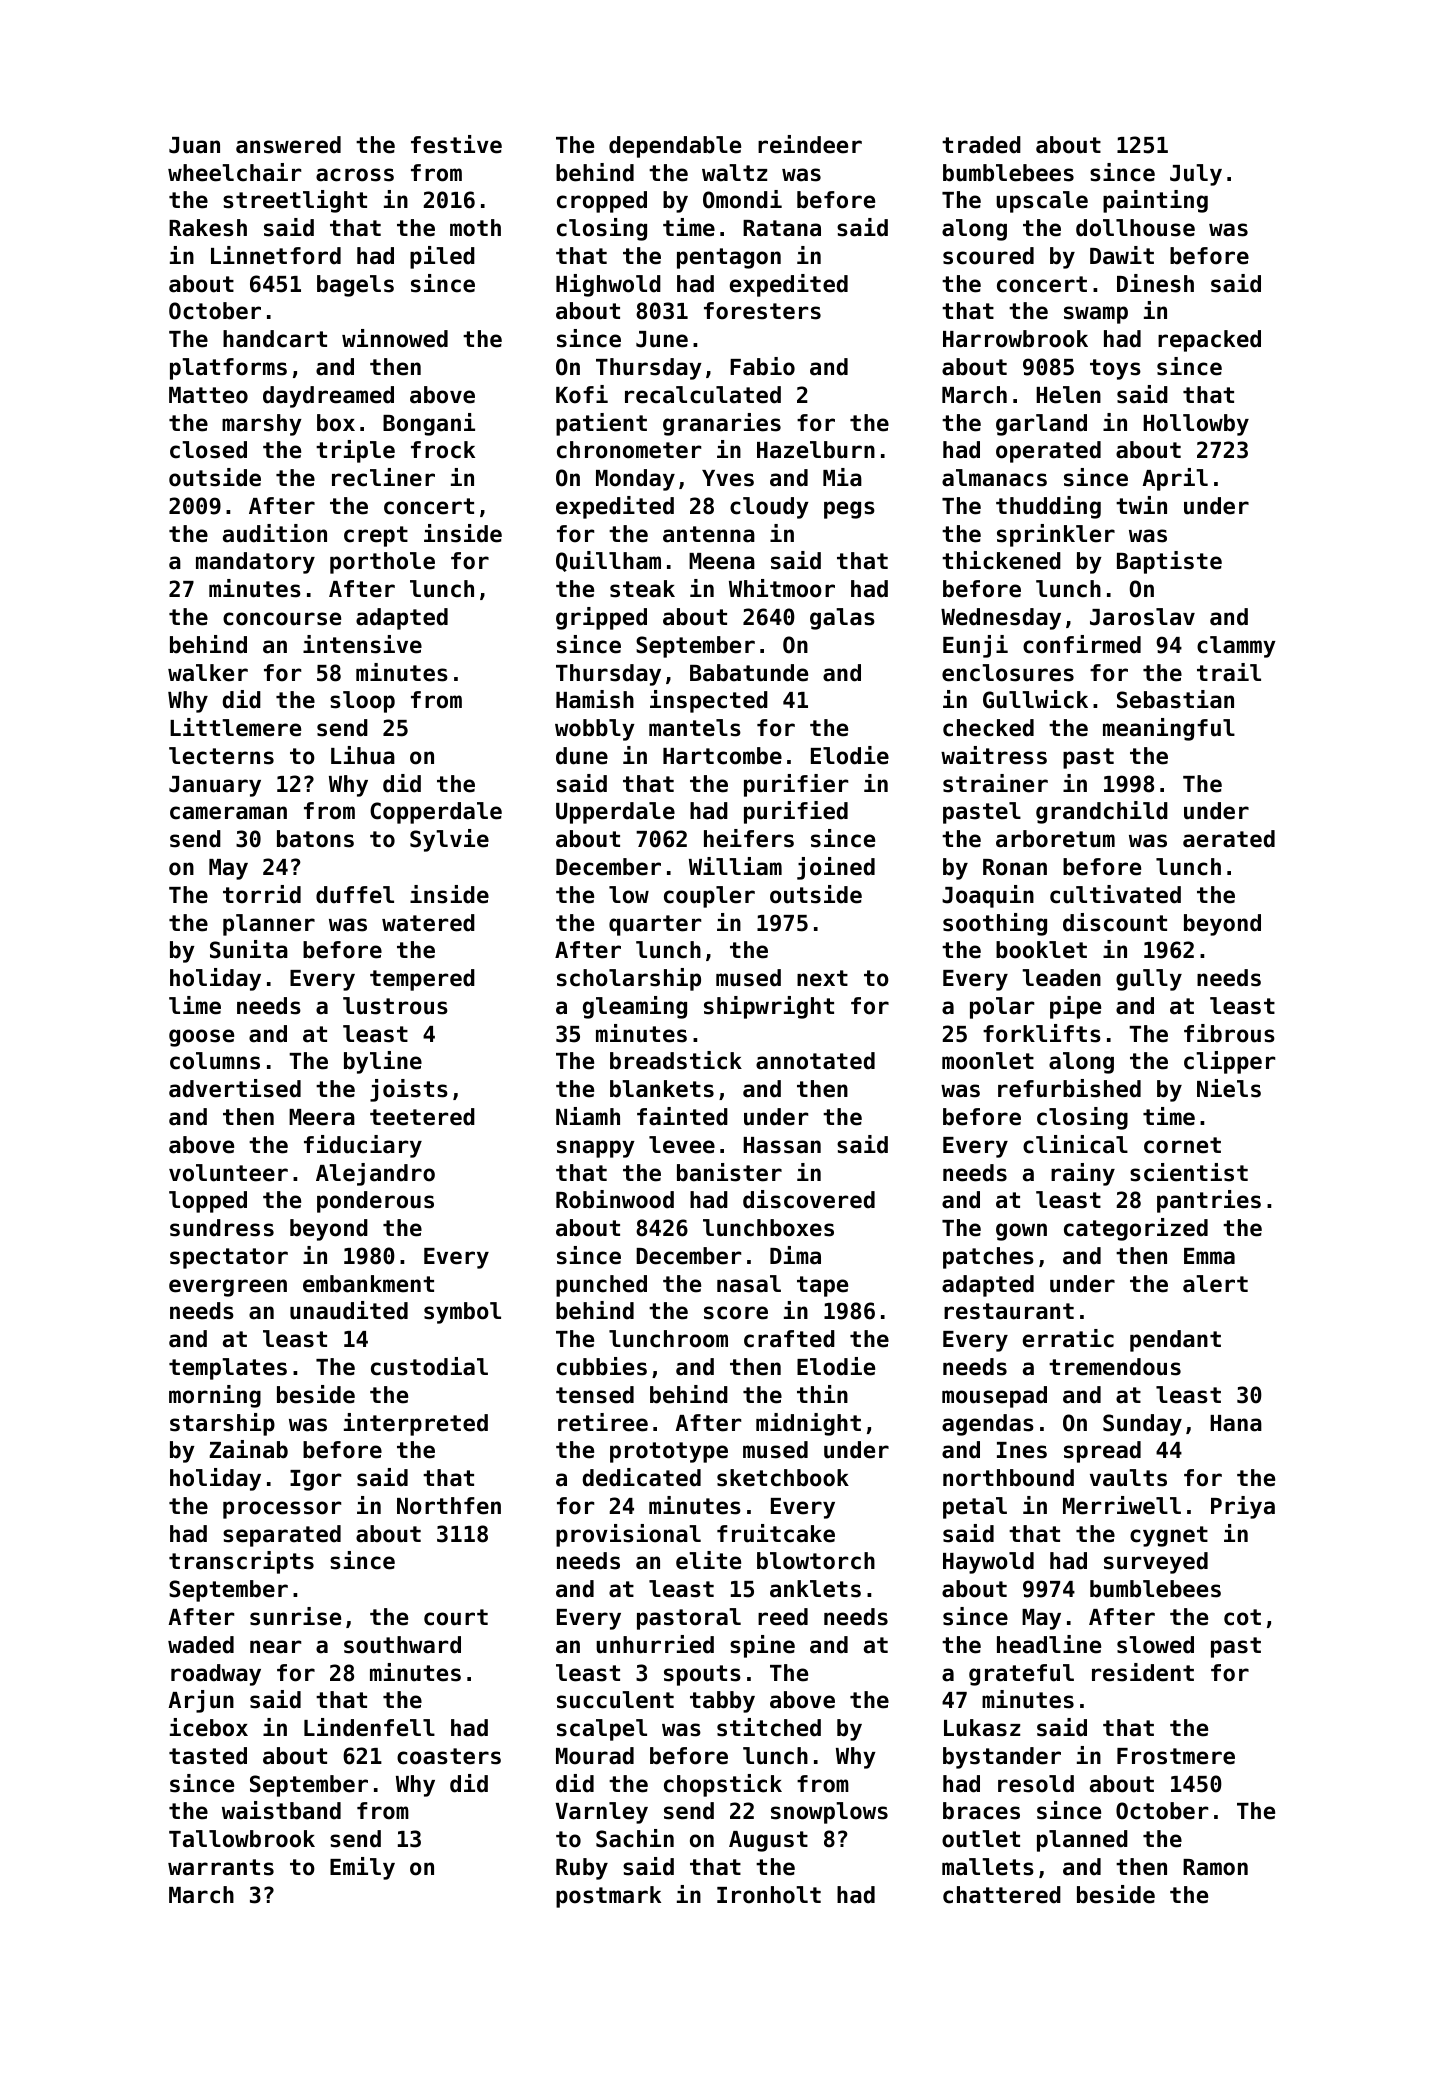 Image resolution: width=1450 pixels, height=2100 pixels. I want to click on Juan, so click(194, 145).
